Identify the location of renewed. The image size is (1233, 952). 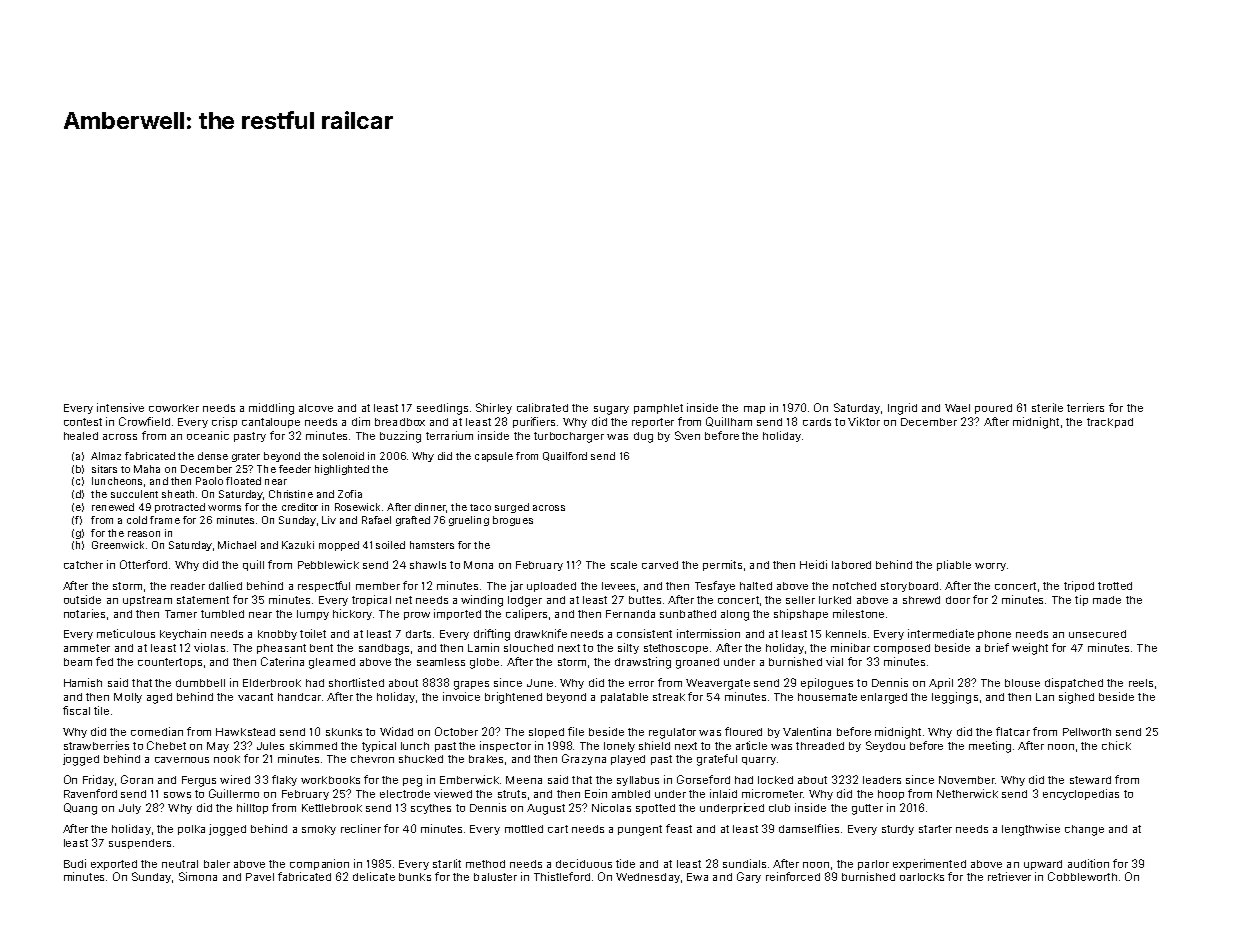
(113, 507).
